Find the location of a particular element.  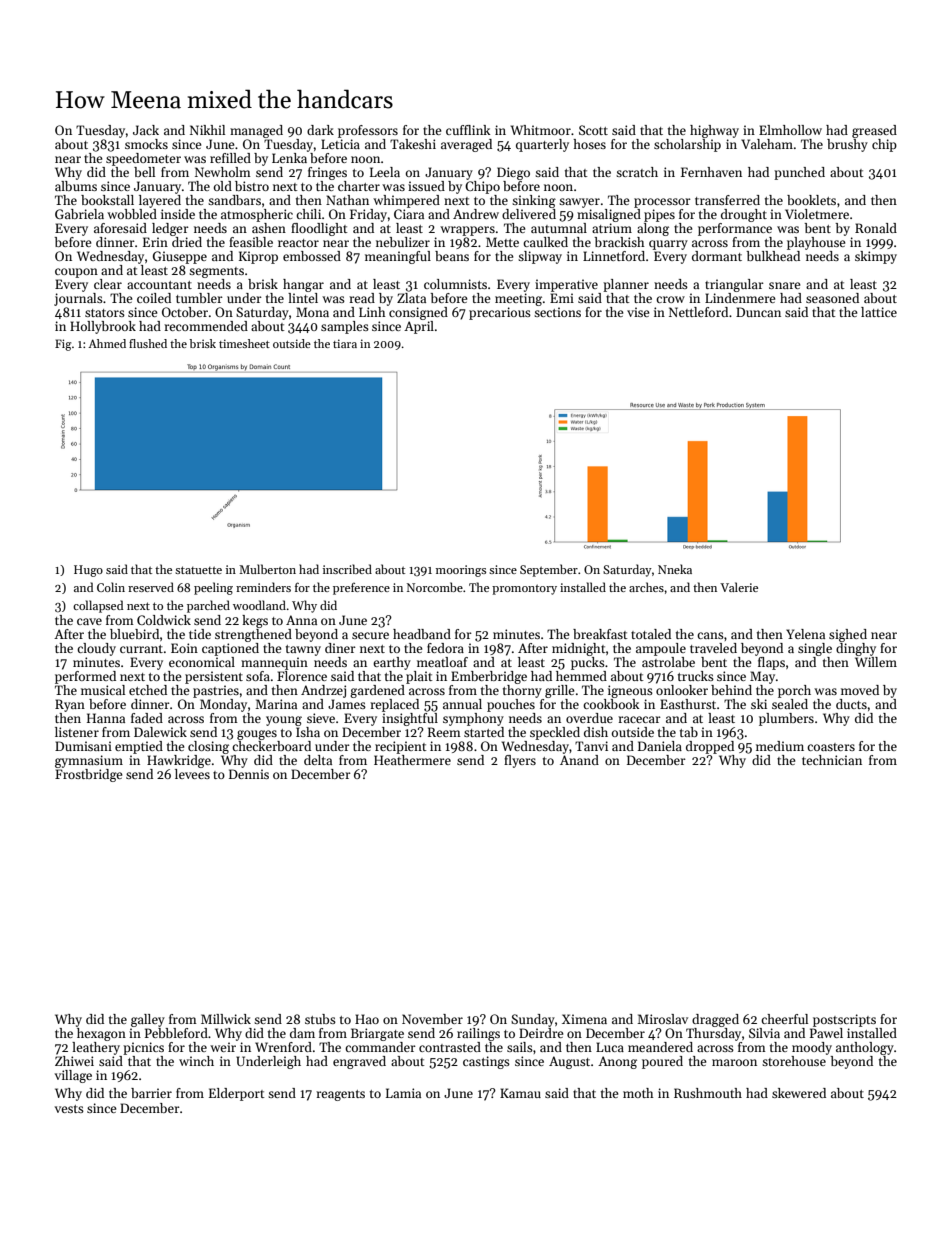

technician is located at coordinates (832, 760).
